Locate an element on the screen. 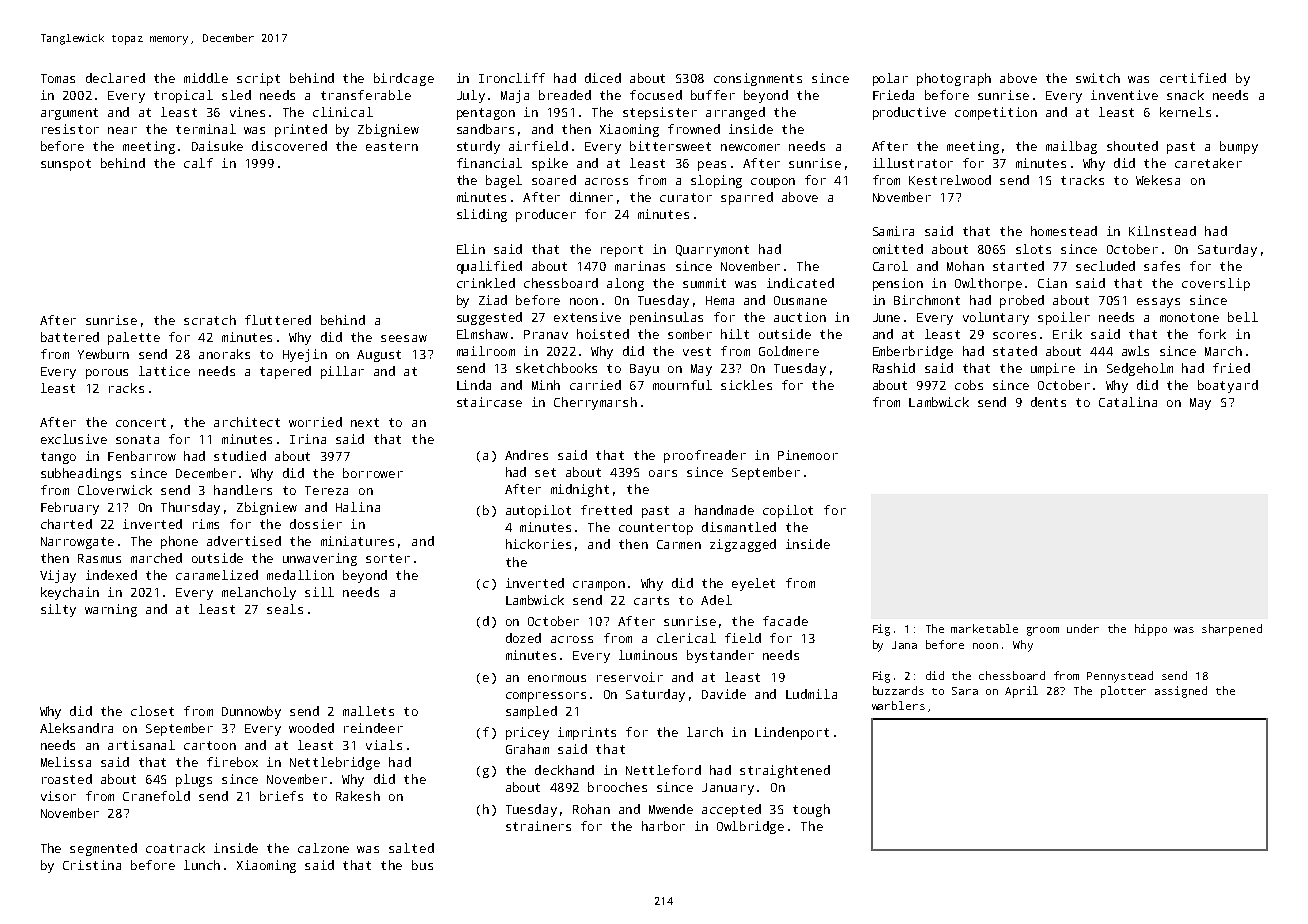 This screenshot has height=924, width=1308. Samira is located at coordinates (893, 231).
